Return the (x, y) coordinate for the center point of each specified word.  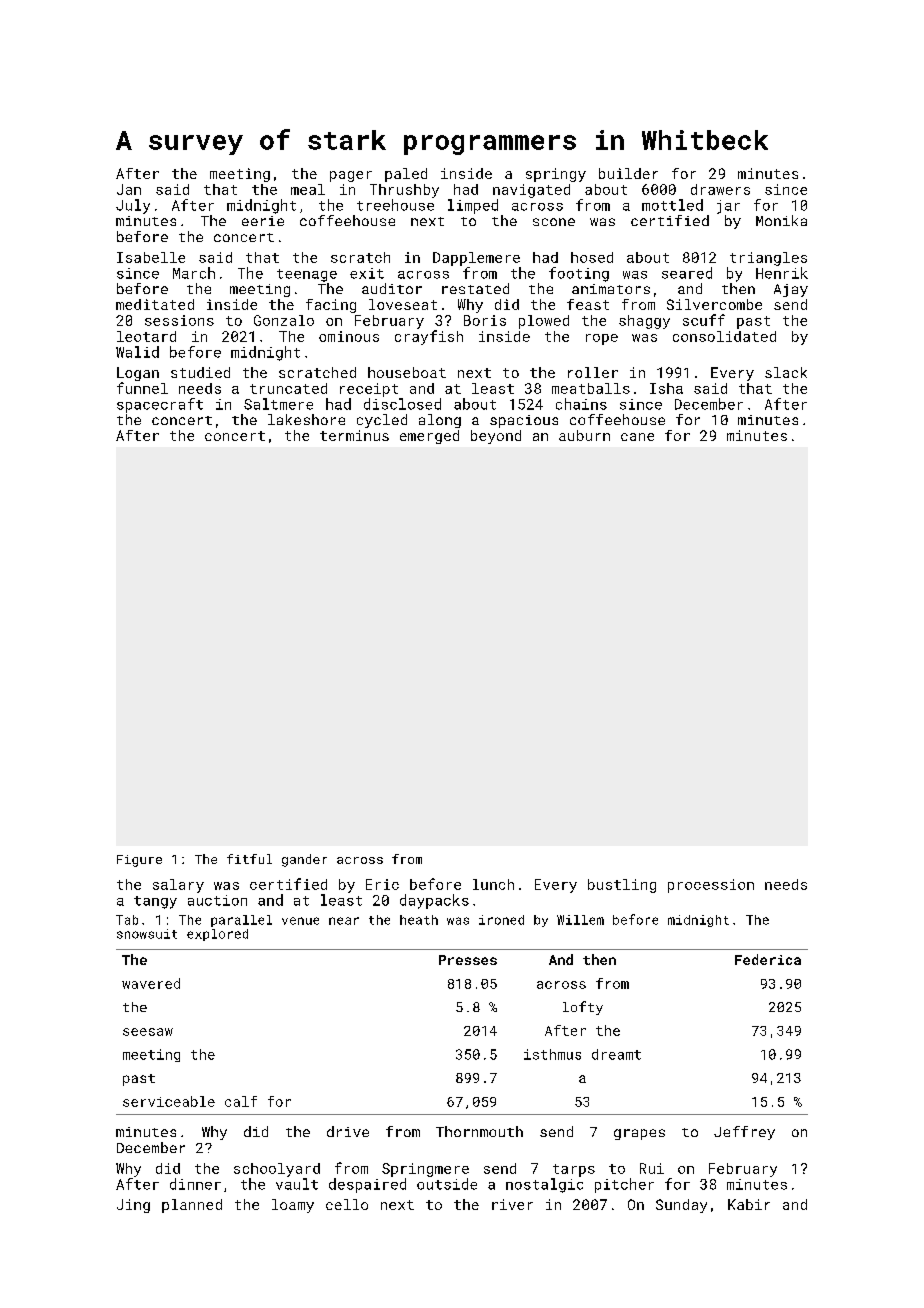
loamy (293, 1206)
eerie (263, 221)
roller (593, 372)
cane (637, 437)
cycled (382, 421)
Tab (127, 920)
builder (628, 173)
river (512, 1204)
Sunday (681, 1206)
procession (711, 886)
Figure (139, 861)
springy (556, 175)
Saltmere (278, 404)
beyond (496, 437)
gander (304, 860)
